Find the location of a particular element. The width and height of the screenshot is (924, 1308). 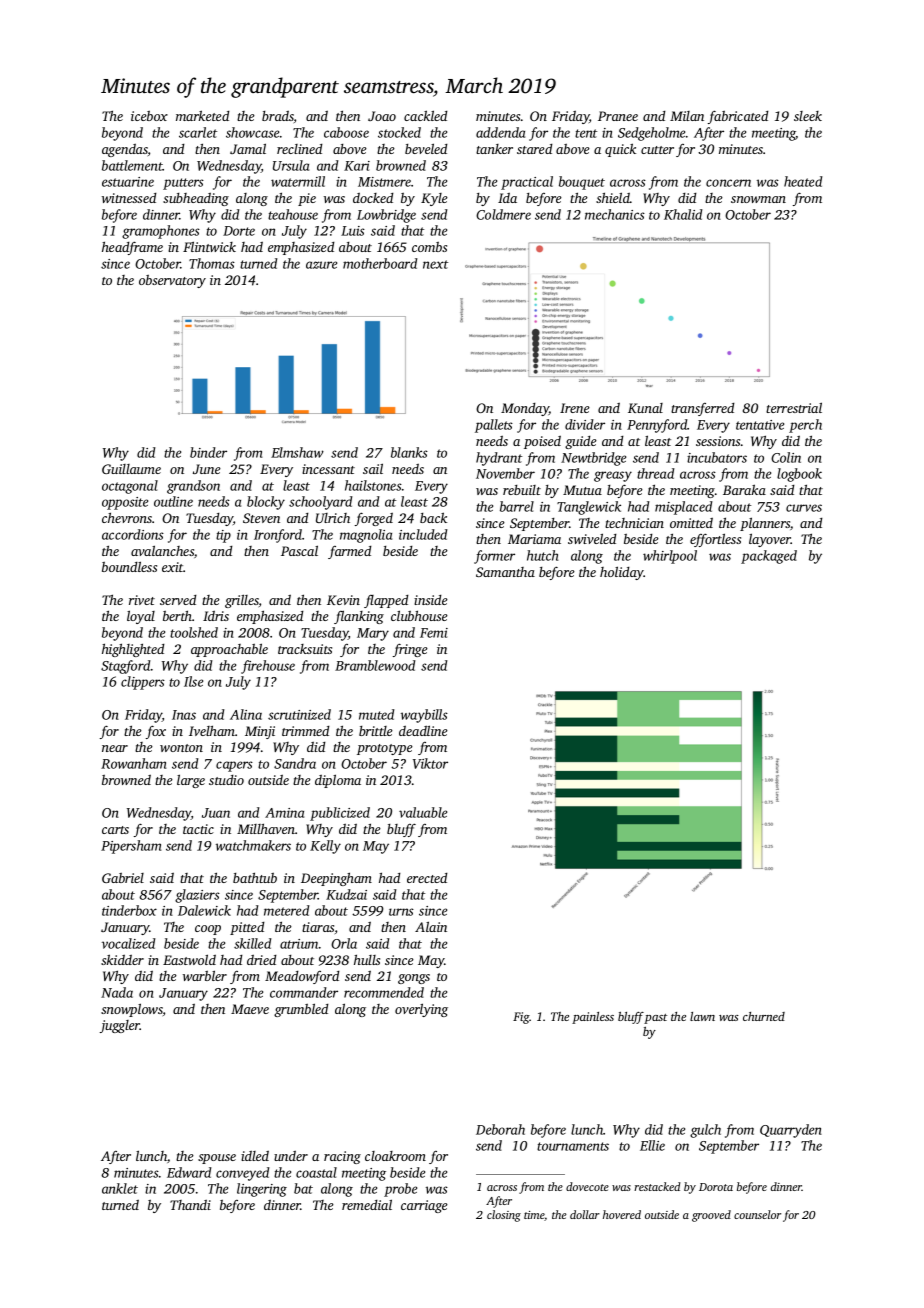

planners is located at coordinates (765, 524).
